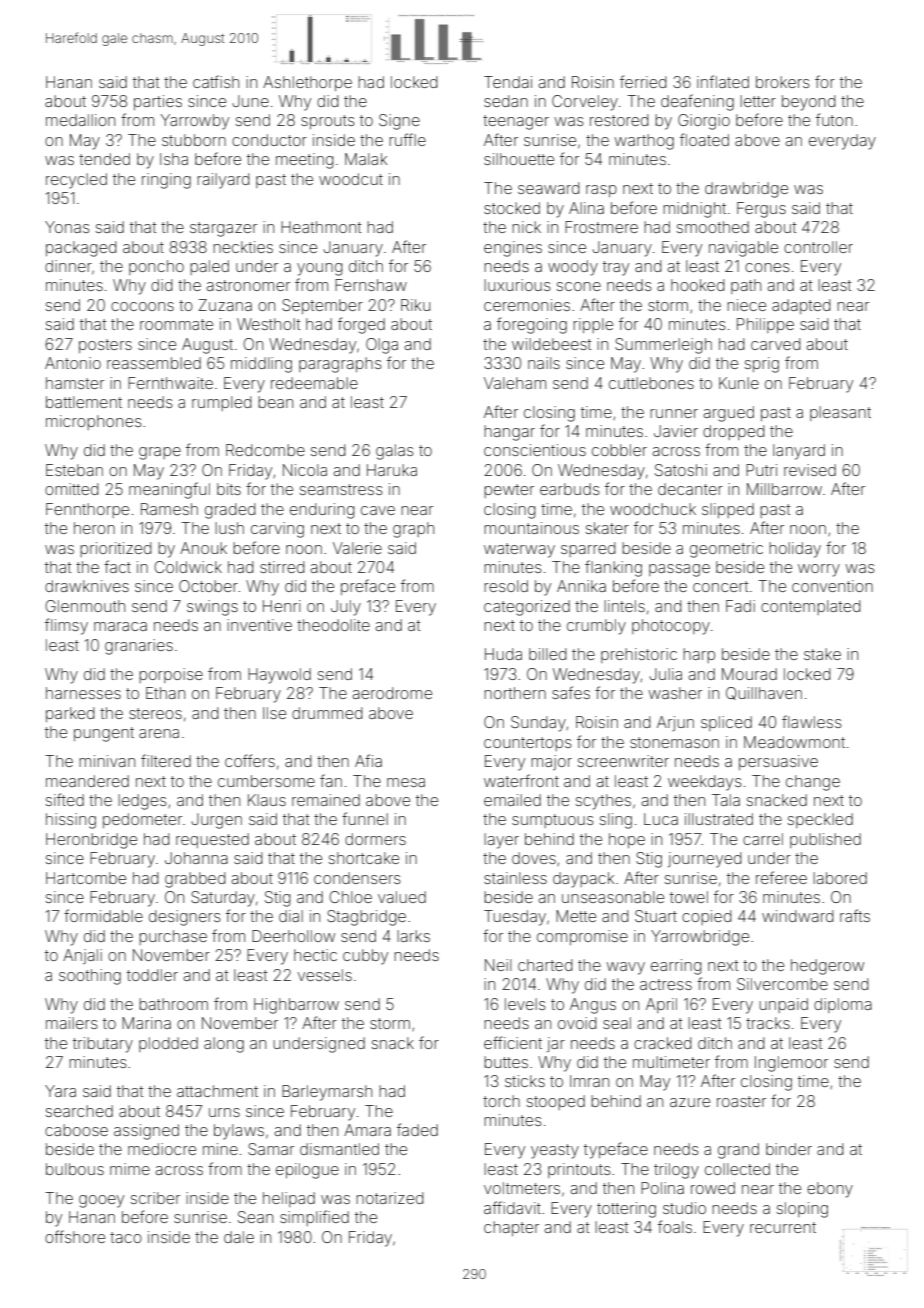 The width and height of the image is (924, 1308). I want to click on screenwriter, so click(623, 761).
